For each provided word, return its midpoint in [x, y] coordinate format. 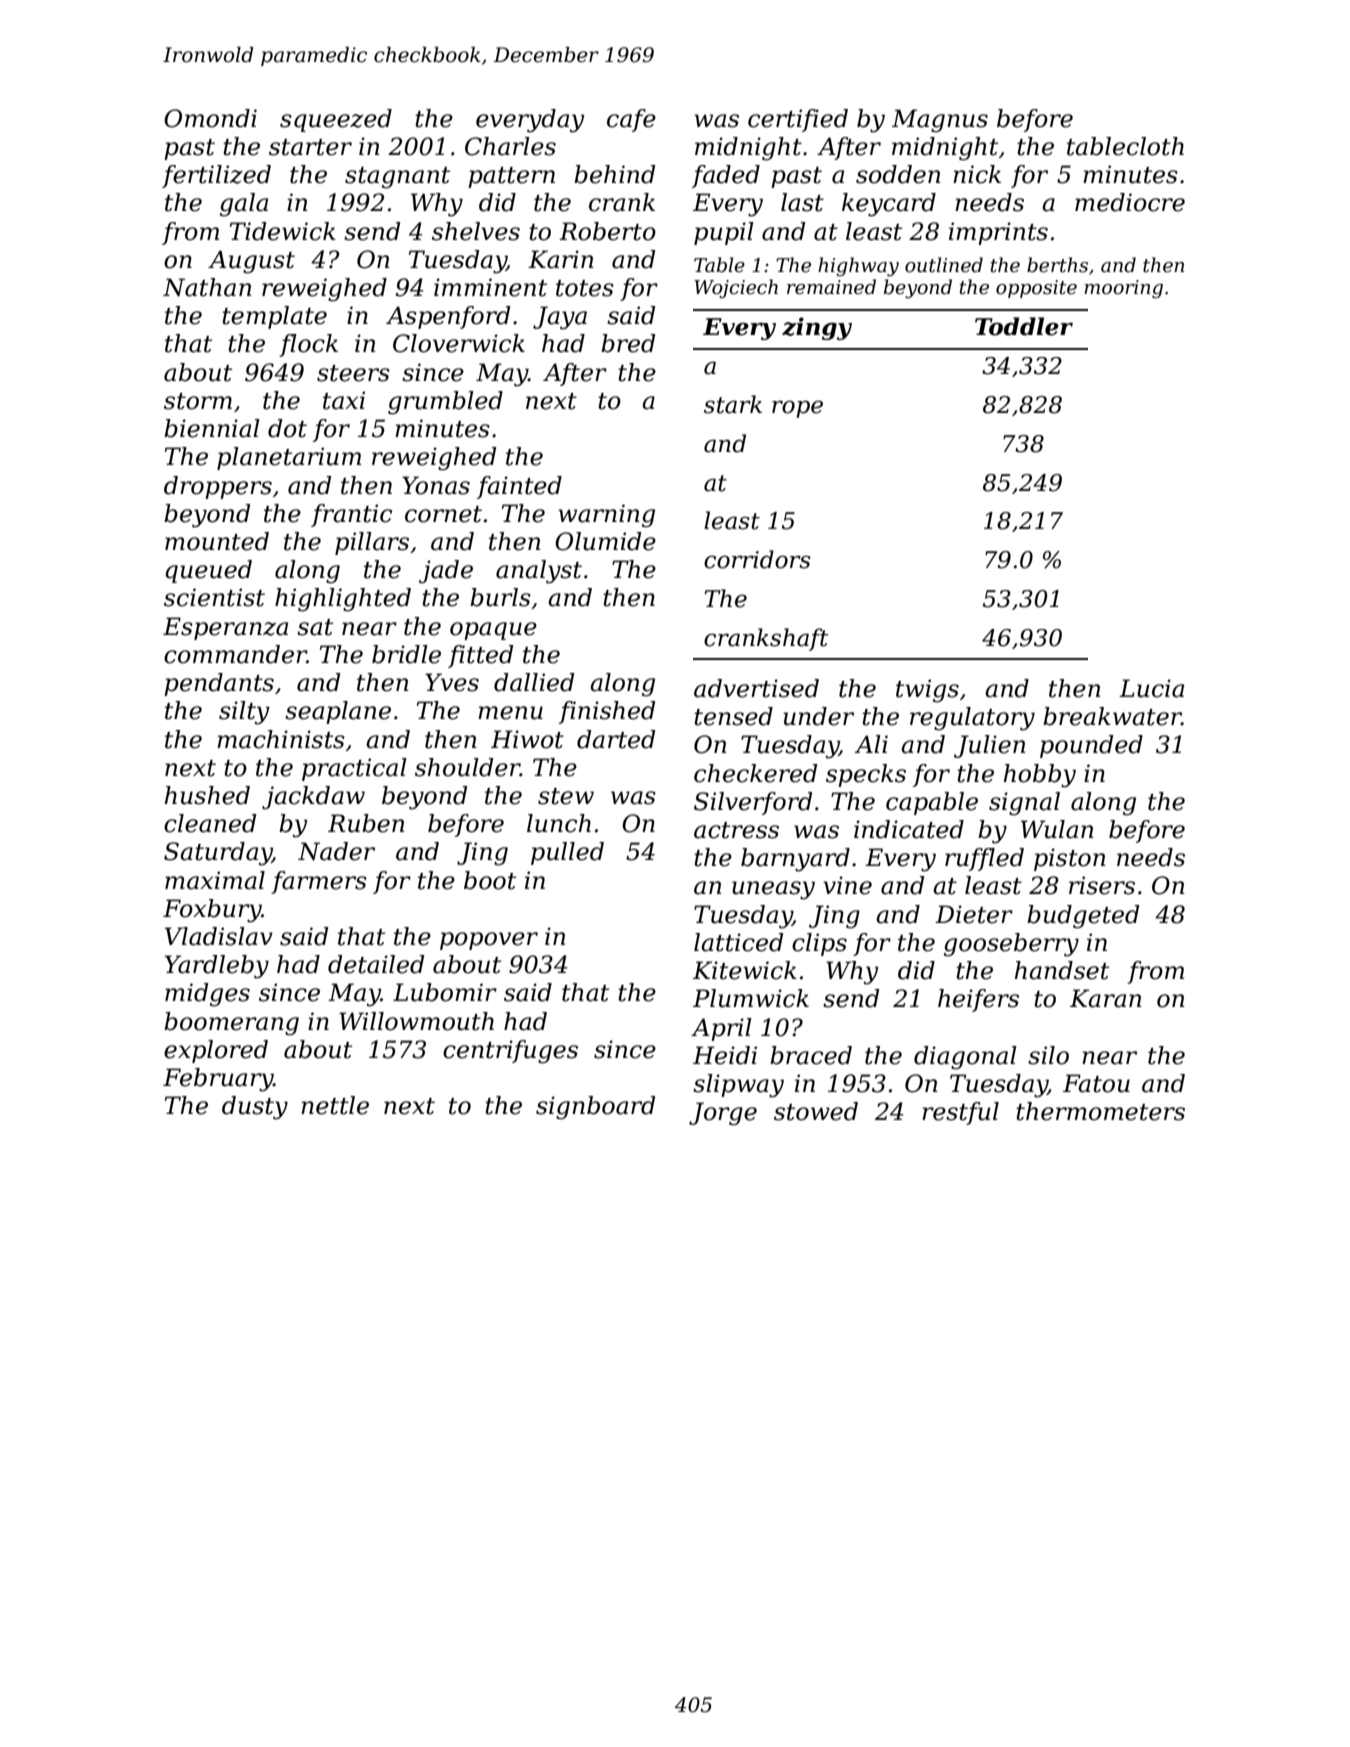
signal [1024, 804]
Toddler [1024, 326]
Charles [510, 146]
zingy [817, 328]
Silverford [753, 803]
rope [797, 409]
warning [606, 516]
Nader [336, 851]
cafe [631, 120]
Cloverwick [459, 343]
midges [207, 995]
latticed [738, 942]
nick [977, 174]
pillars [372, 543]
